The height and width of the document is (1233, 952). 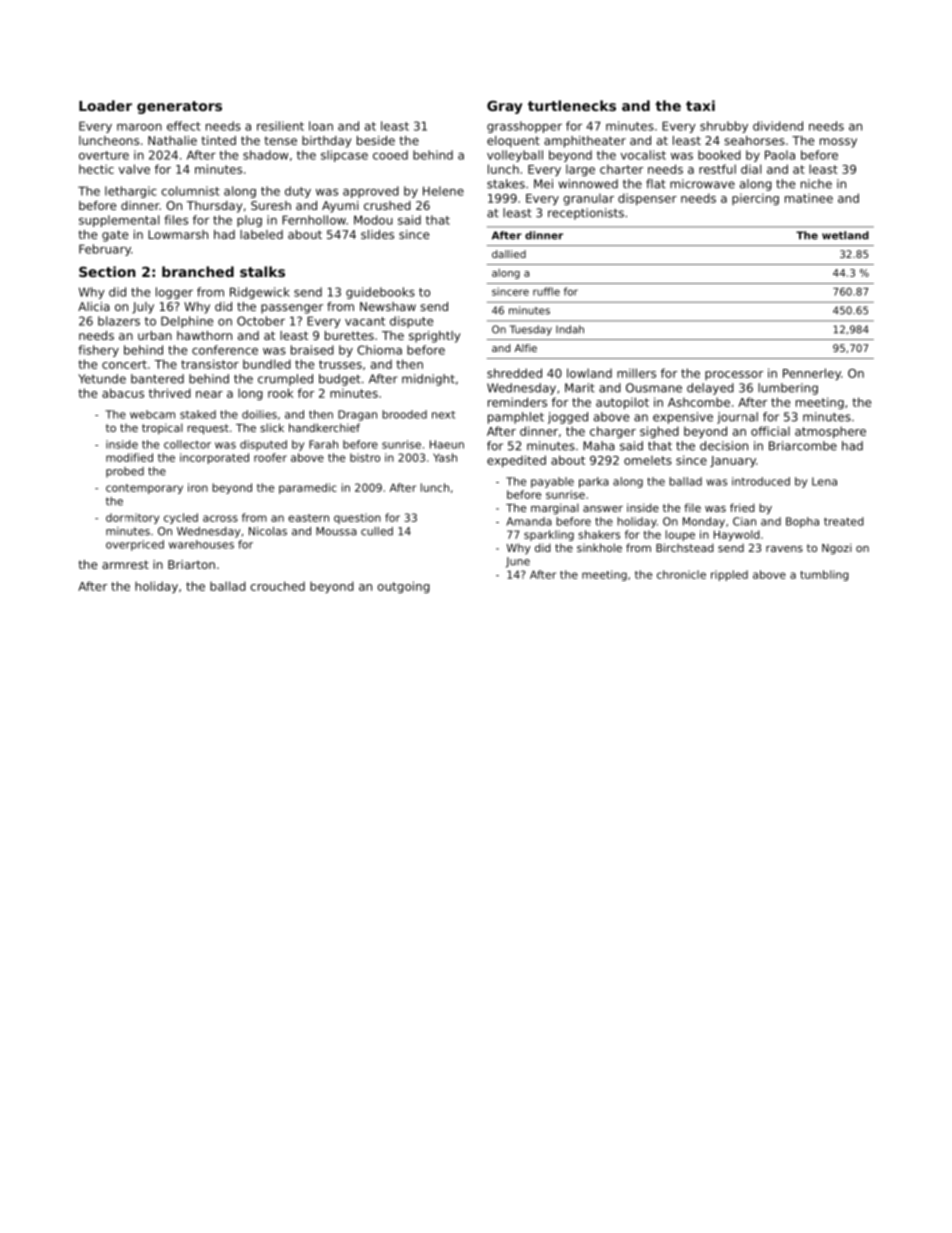 What do you see at coordinates (272, 427) in the document?
I see `slick` at bounding box center [272, 427].
